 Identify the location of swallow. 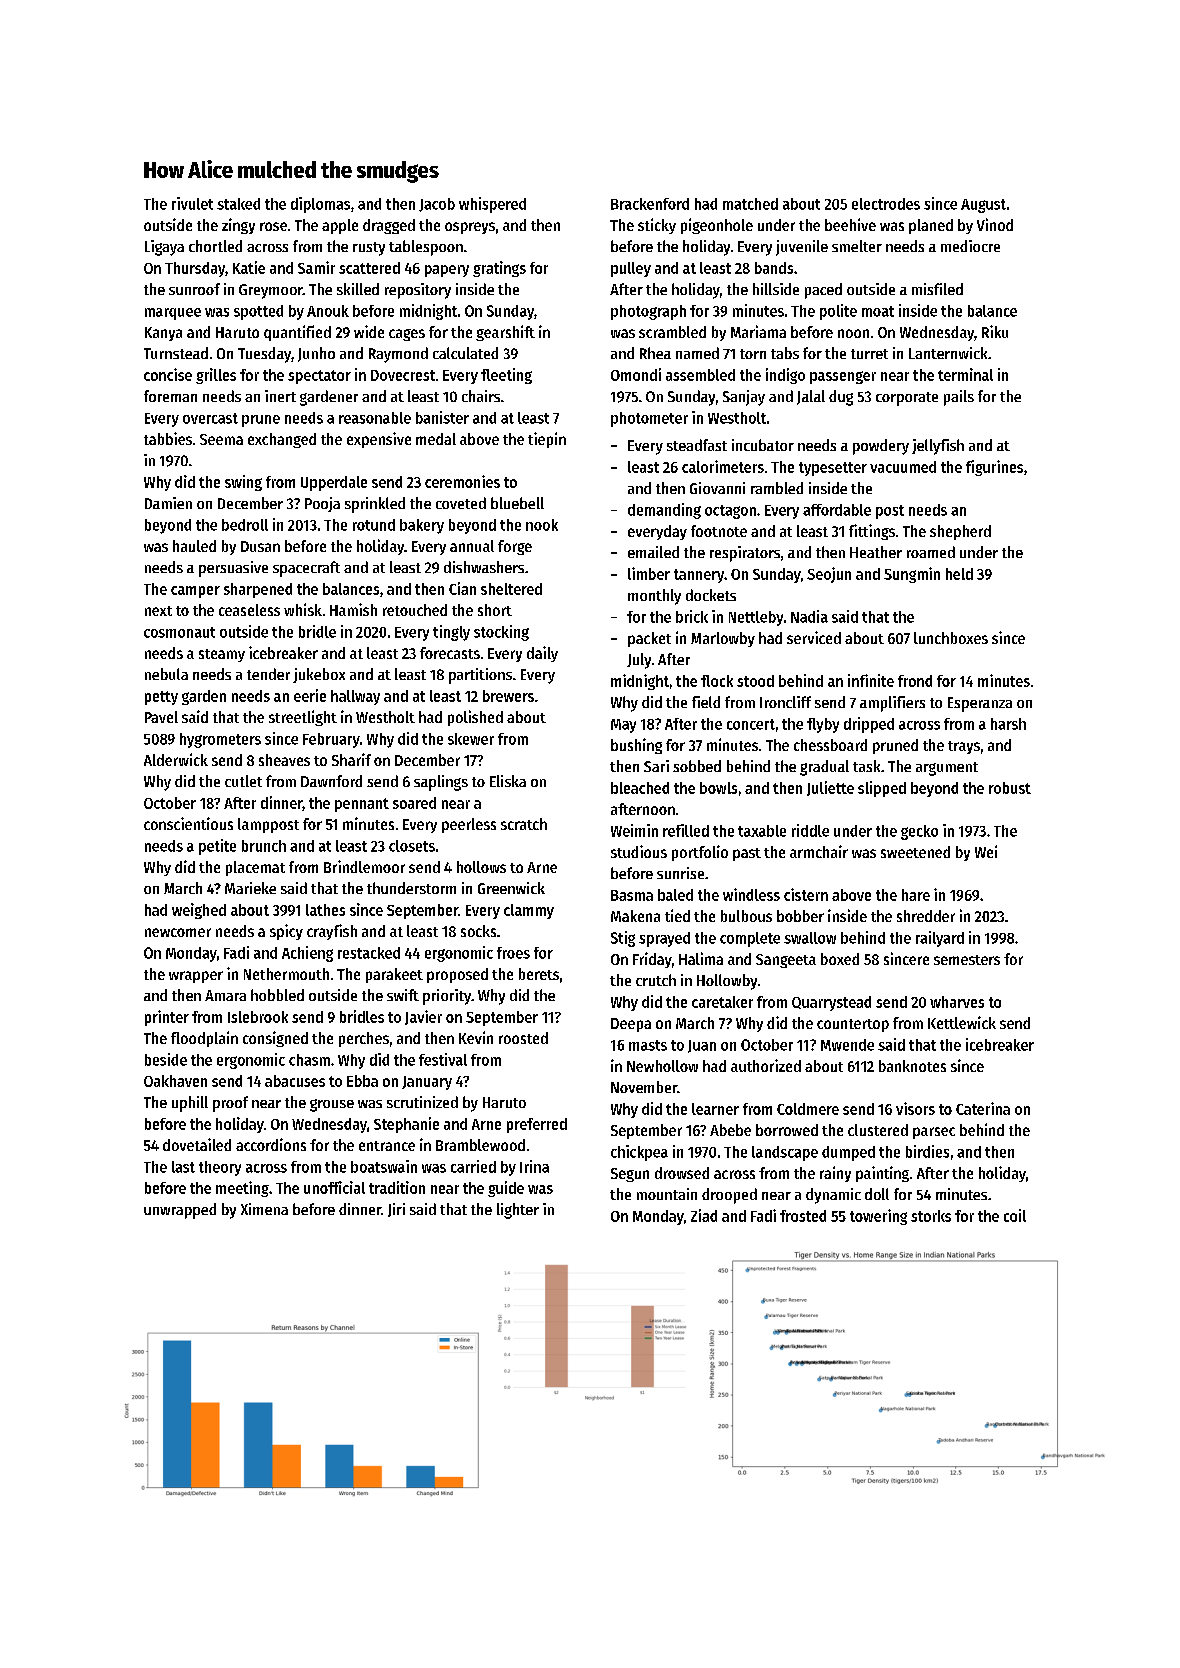
(810, 938).
